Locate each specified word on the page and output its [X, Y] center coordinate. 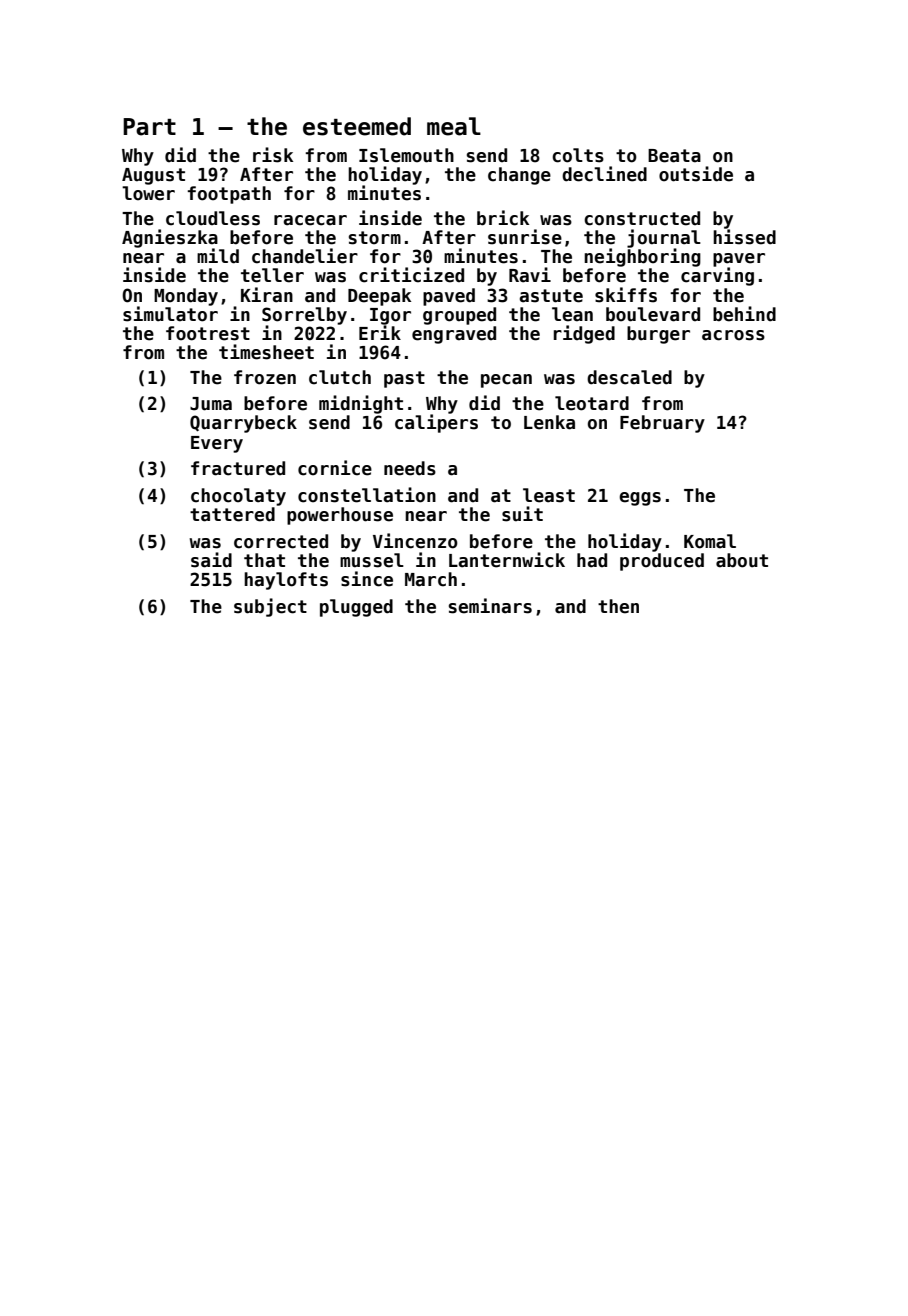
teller [272, 275]
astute [551, 296]
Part [149, 127]
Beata [674, 156]
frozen [265, 377]
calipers [436, 424]
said [211, 560]
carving [717, 277]
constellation [367, 495]
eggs [640, 499]
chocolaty [238, 497]
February [662, 424]
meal [454, 126]
